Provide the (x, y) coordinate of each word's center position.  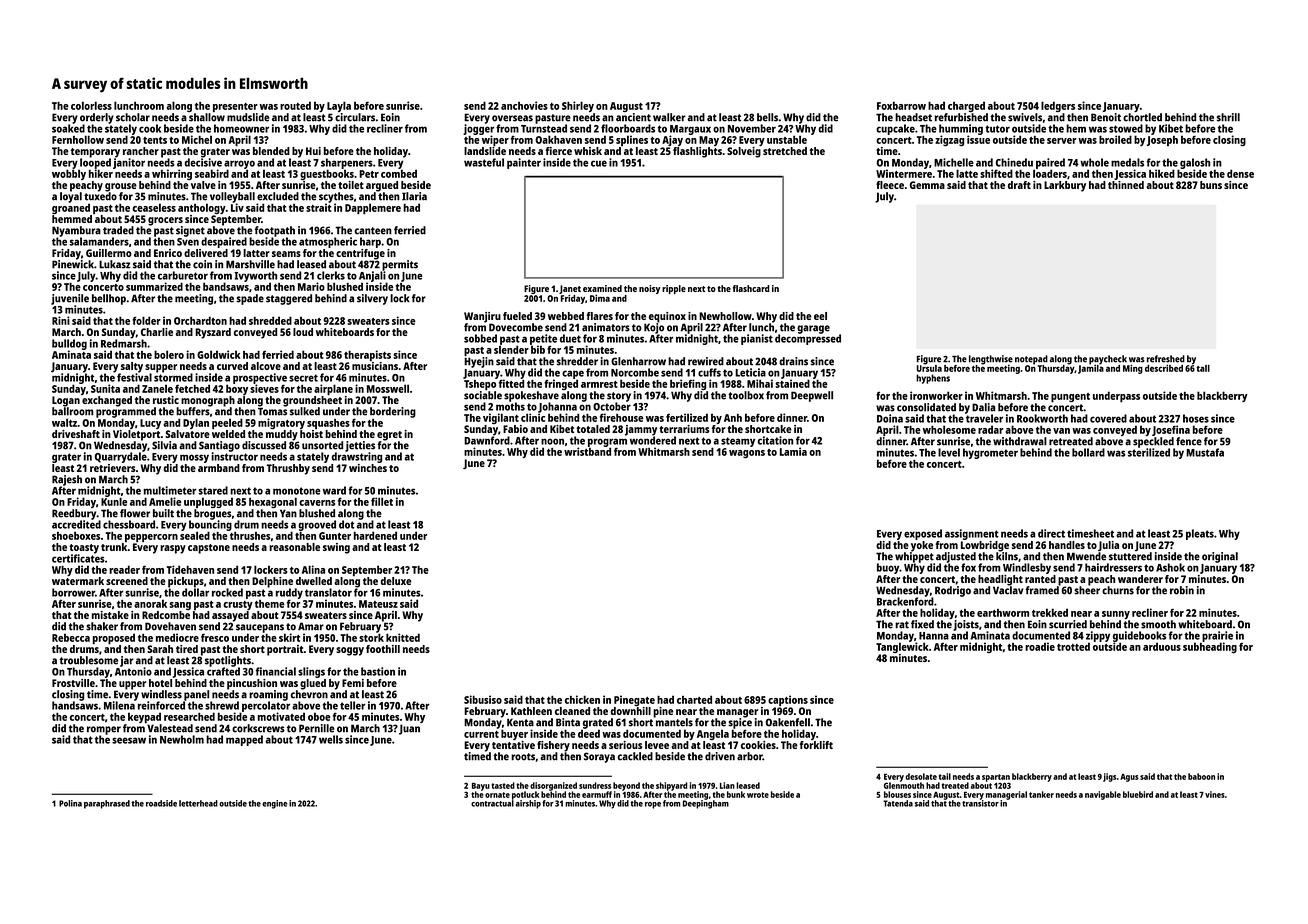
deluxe (396, 581)
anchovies (524, 105)
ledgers (1058, 106)
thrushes (250, 536)
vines (1215, 794)
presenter (235, 107)
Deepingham (706, 804)
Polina (70, 803)
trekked (1050, 612)
